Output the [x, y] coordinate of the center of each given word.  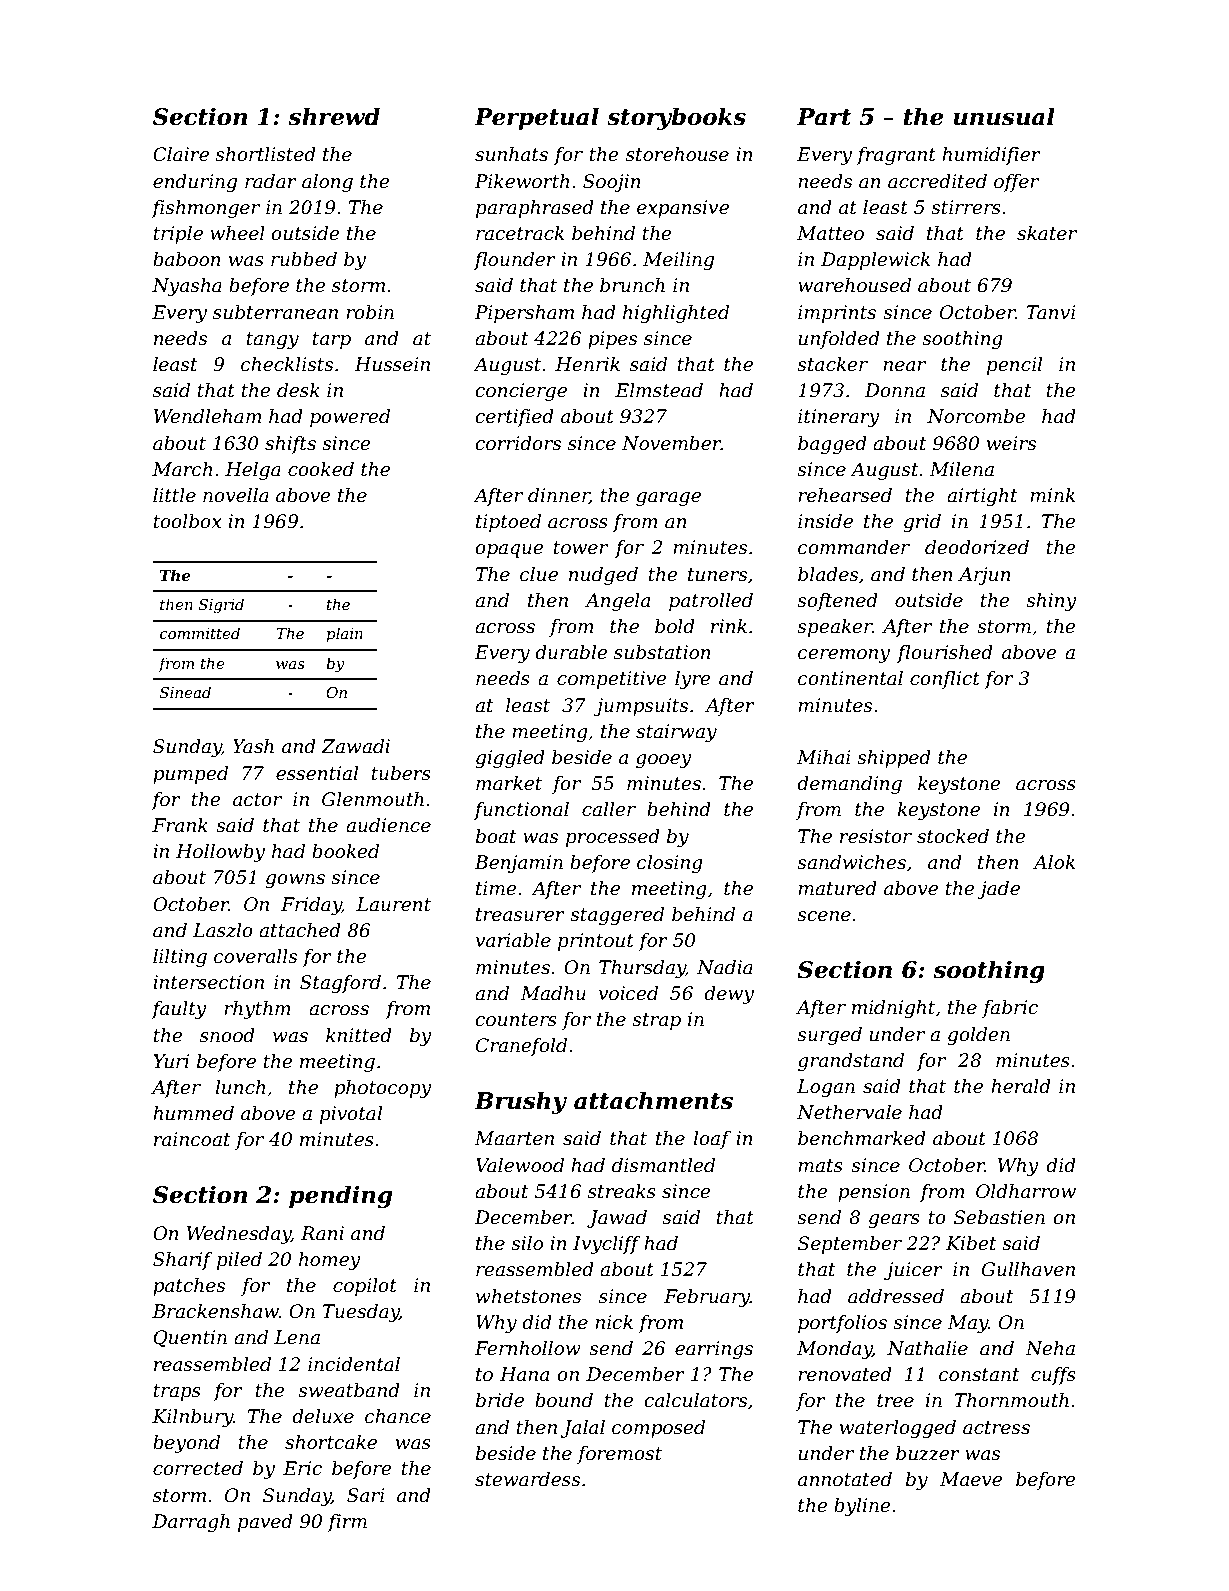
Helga [253, 471]
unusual [1004, 116]
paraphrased [535, 209]
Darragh [191, 1523]
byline [862, 1507]
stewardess [527, 1479]
